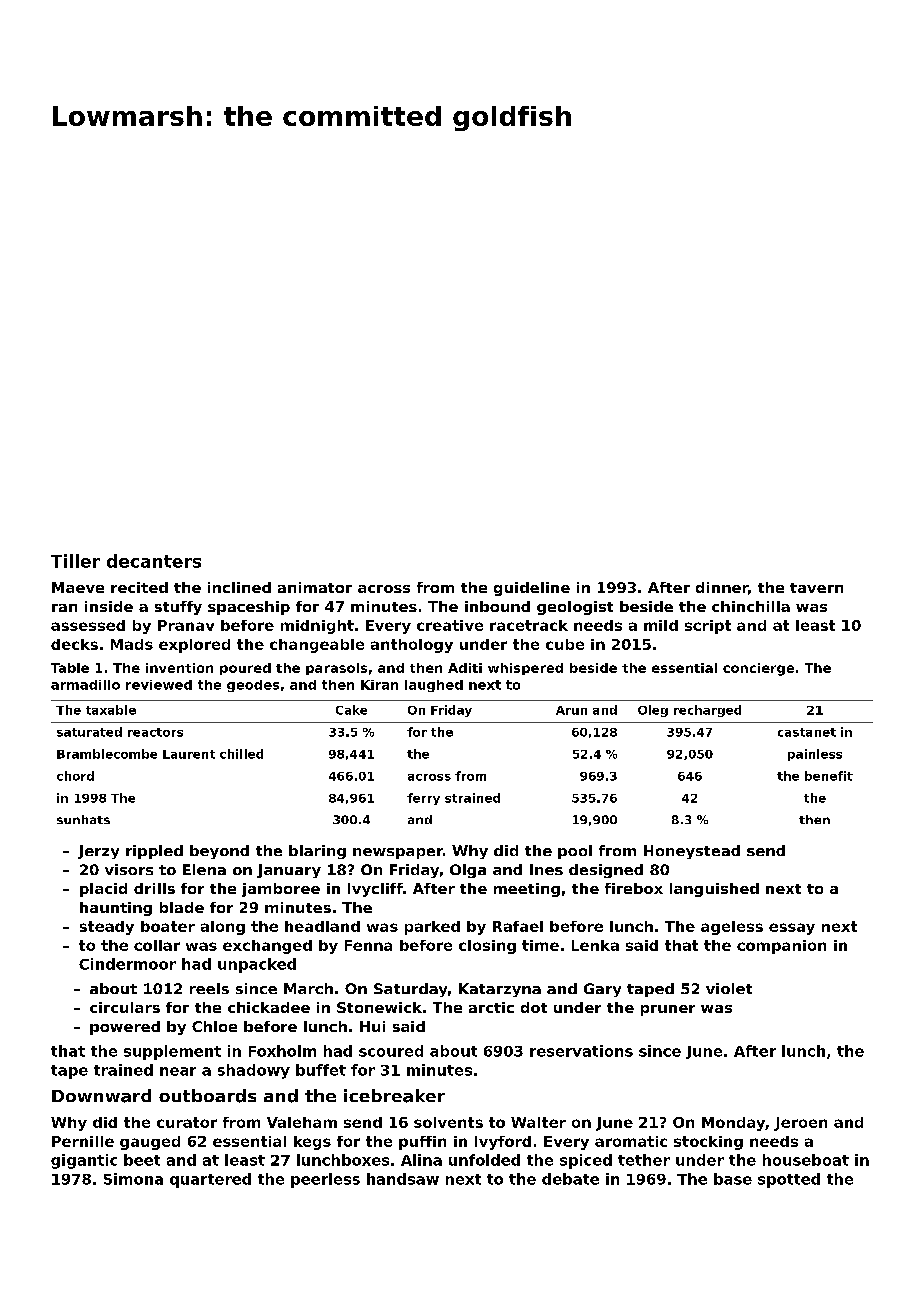 This screenshot has height=1308, width=924. Describe the element at coordinates (219, 852) in the screenshot. I see `beyond` at that location.
